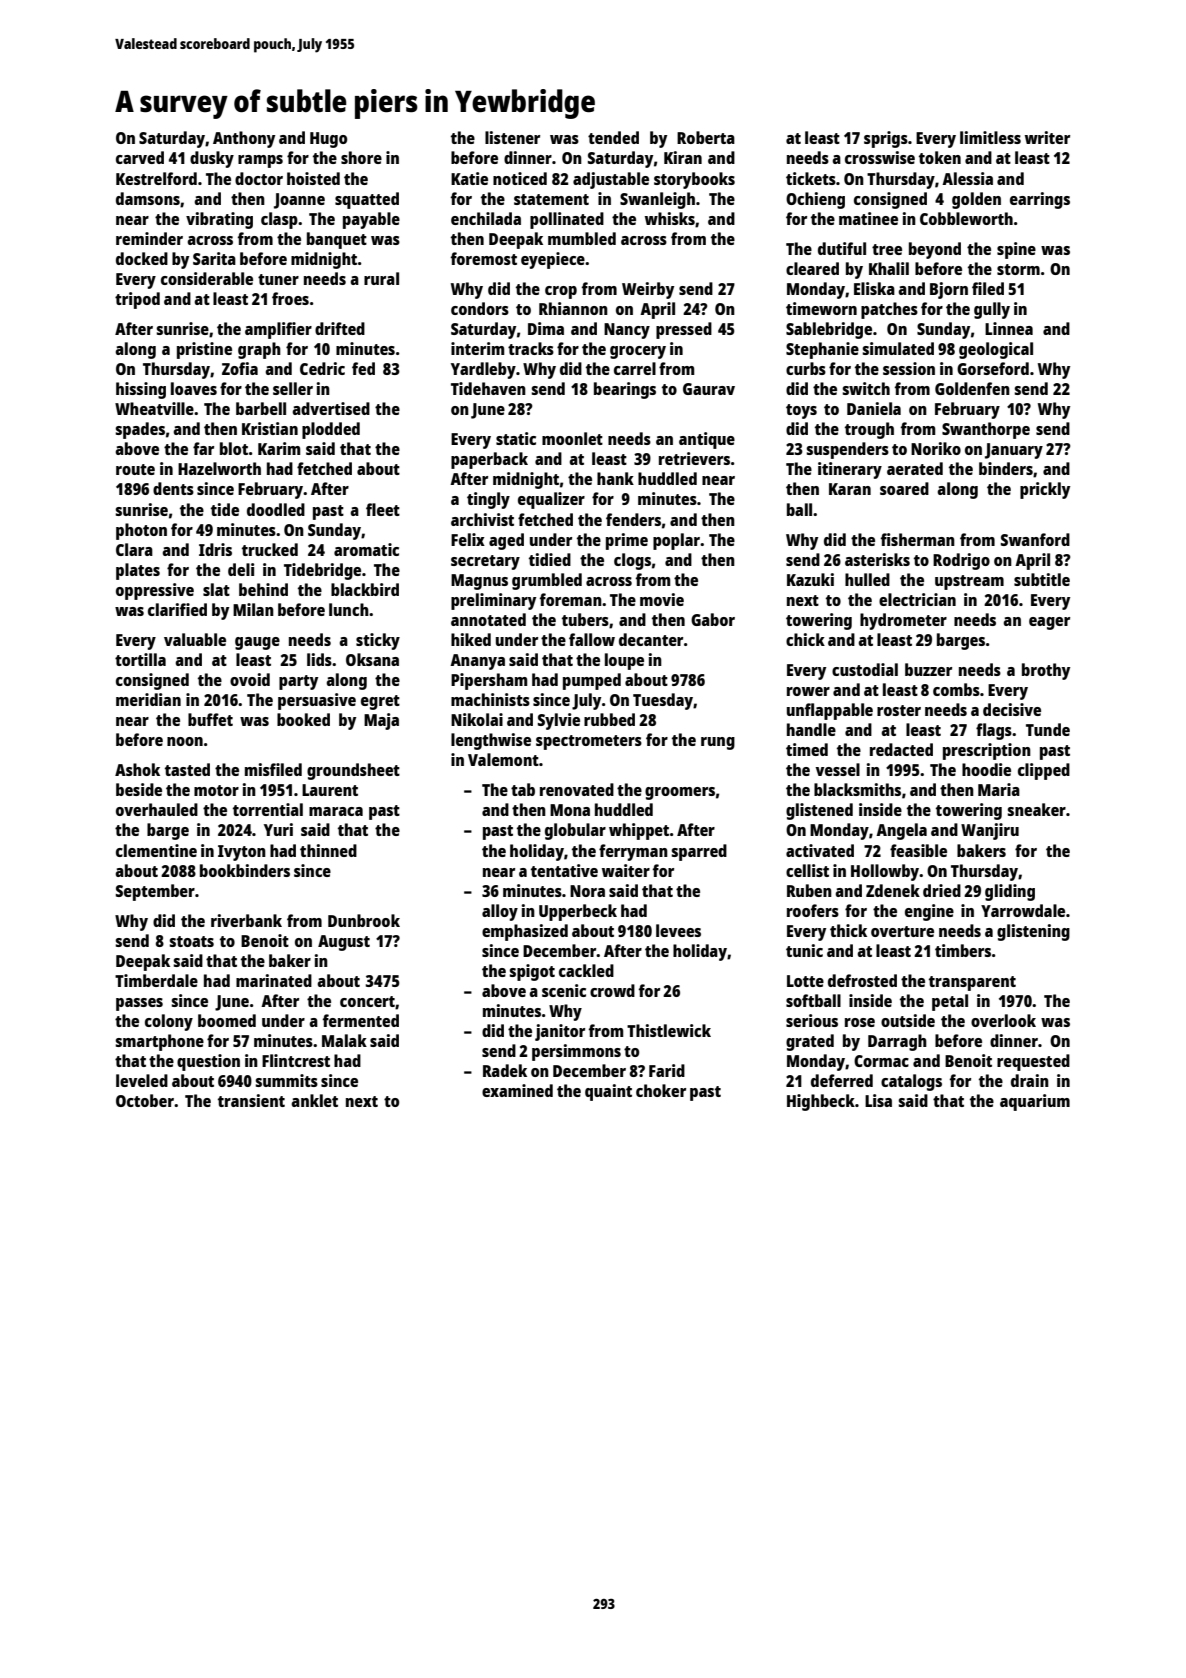  I want to click on emphasized, so click(525, 932).
